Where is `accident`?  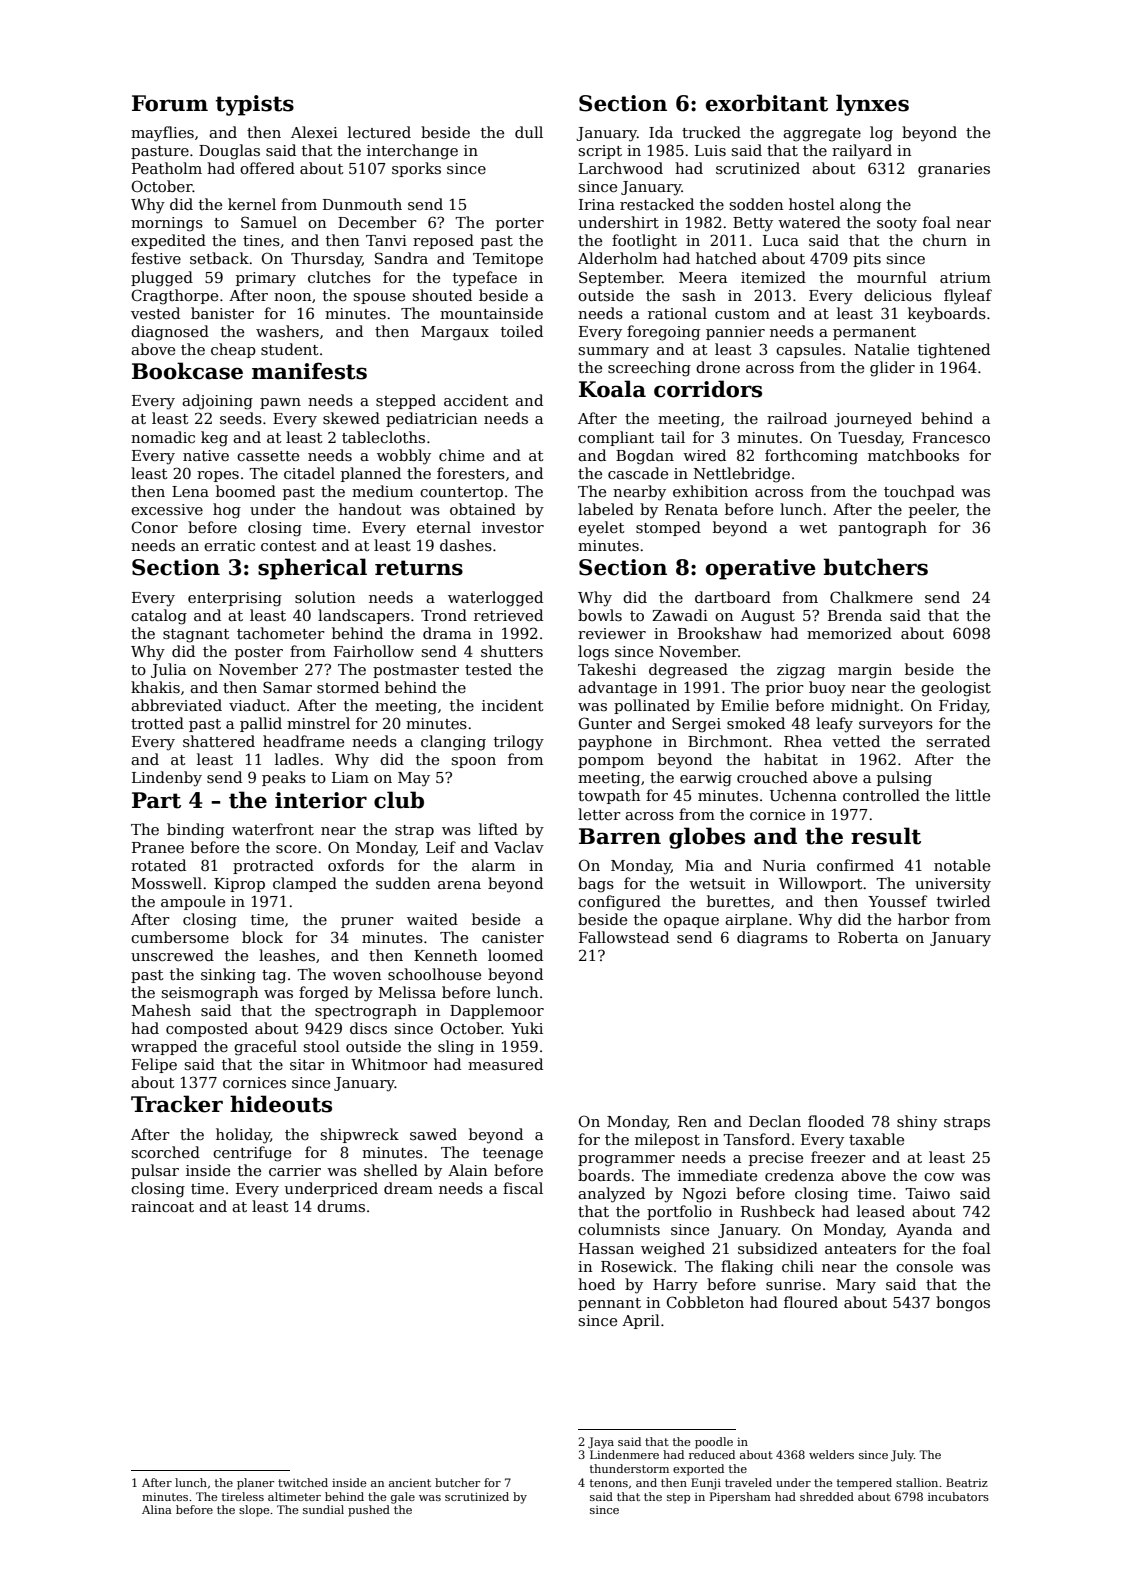
accident is located at coordinates (476, 400).
